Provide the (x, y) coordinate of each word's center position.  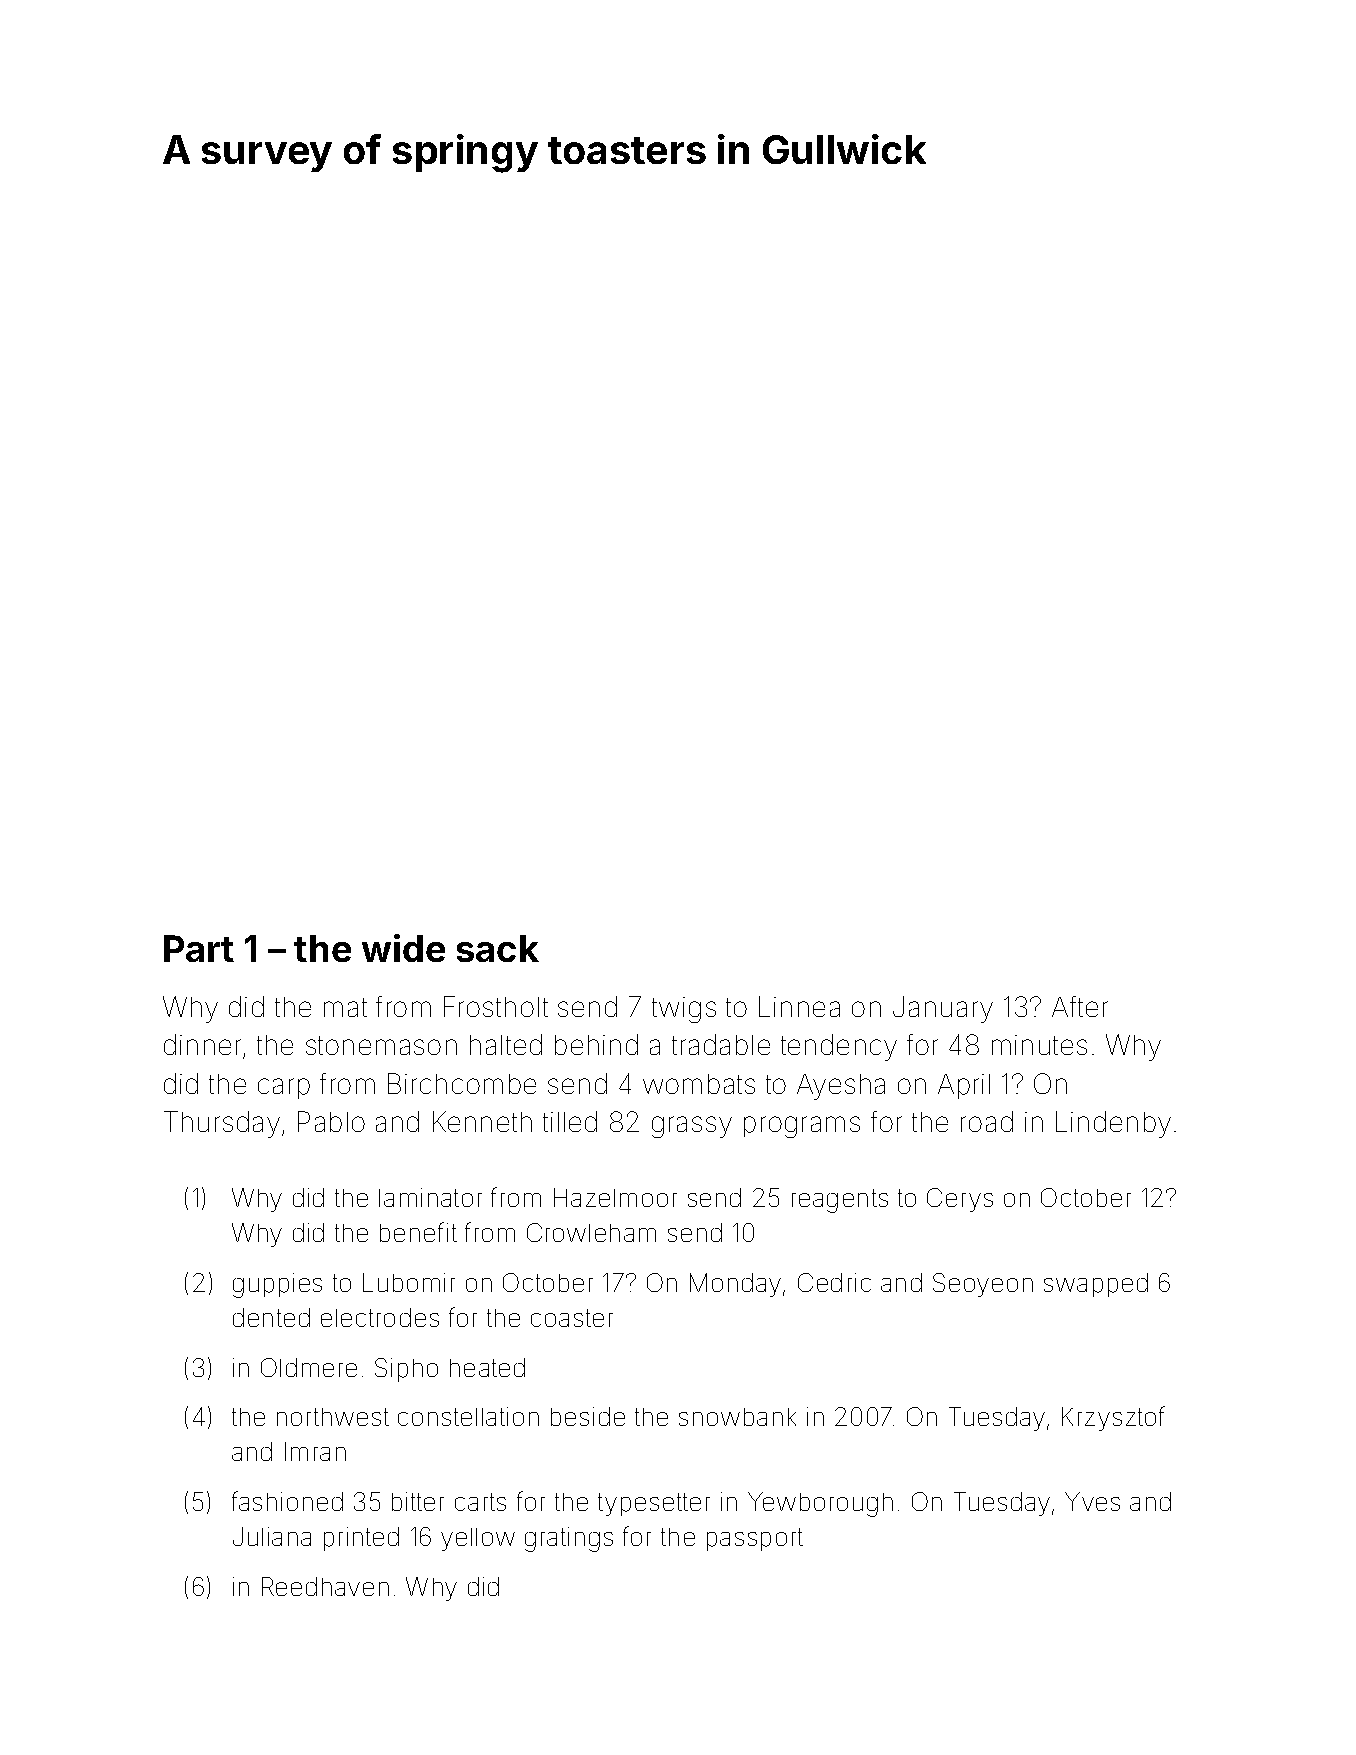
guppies (277, 1285)
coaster (572, 1318)
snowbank (737, 1417)
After (1080, 1006)
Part (199, 948)
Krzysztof (1113, 1418)
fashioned (287, 1501)
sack (498, 948)
